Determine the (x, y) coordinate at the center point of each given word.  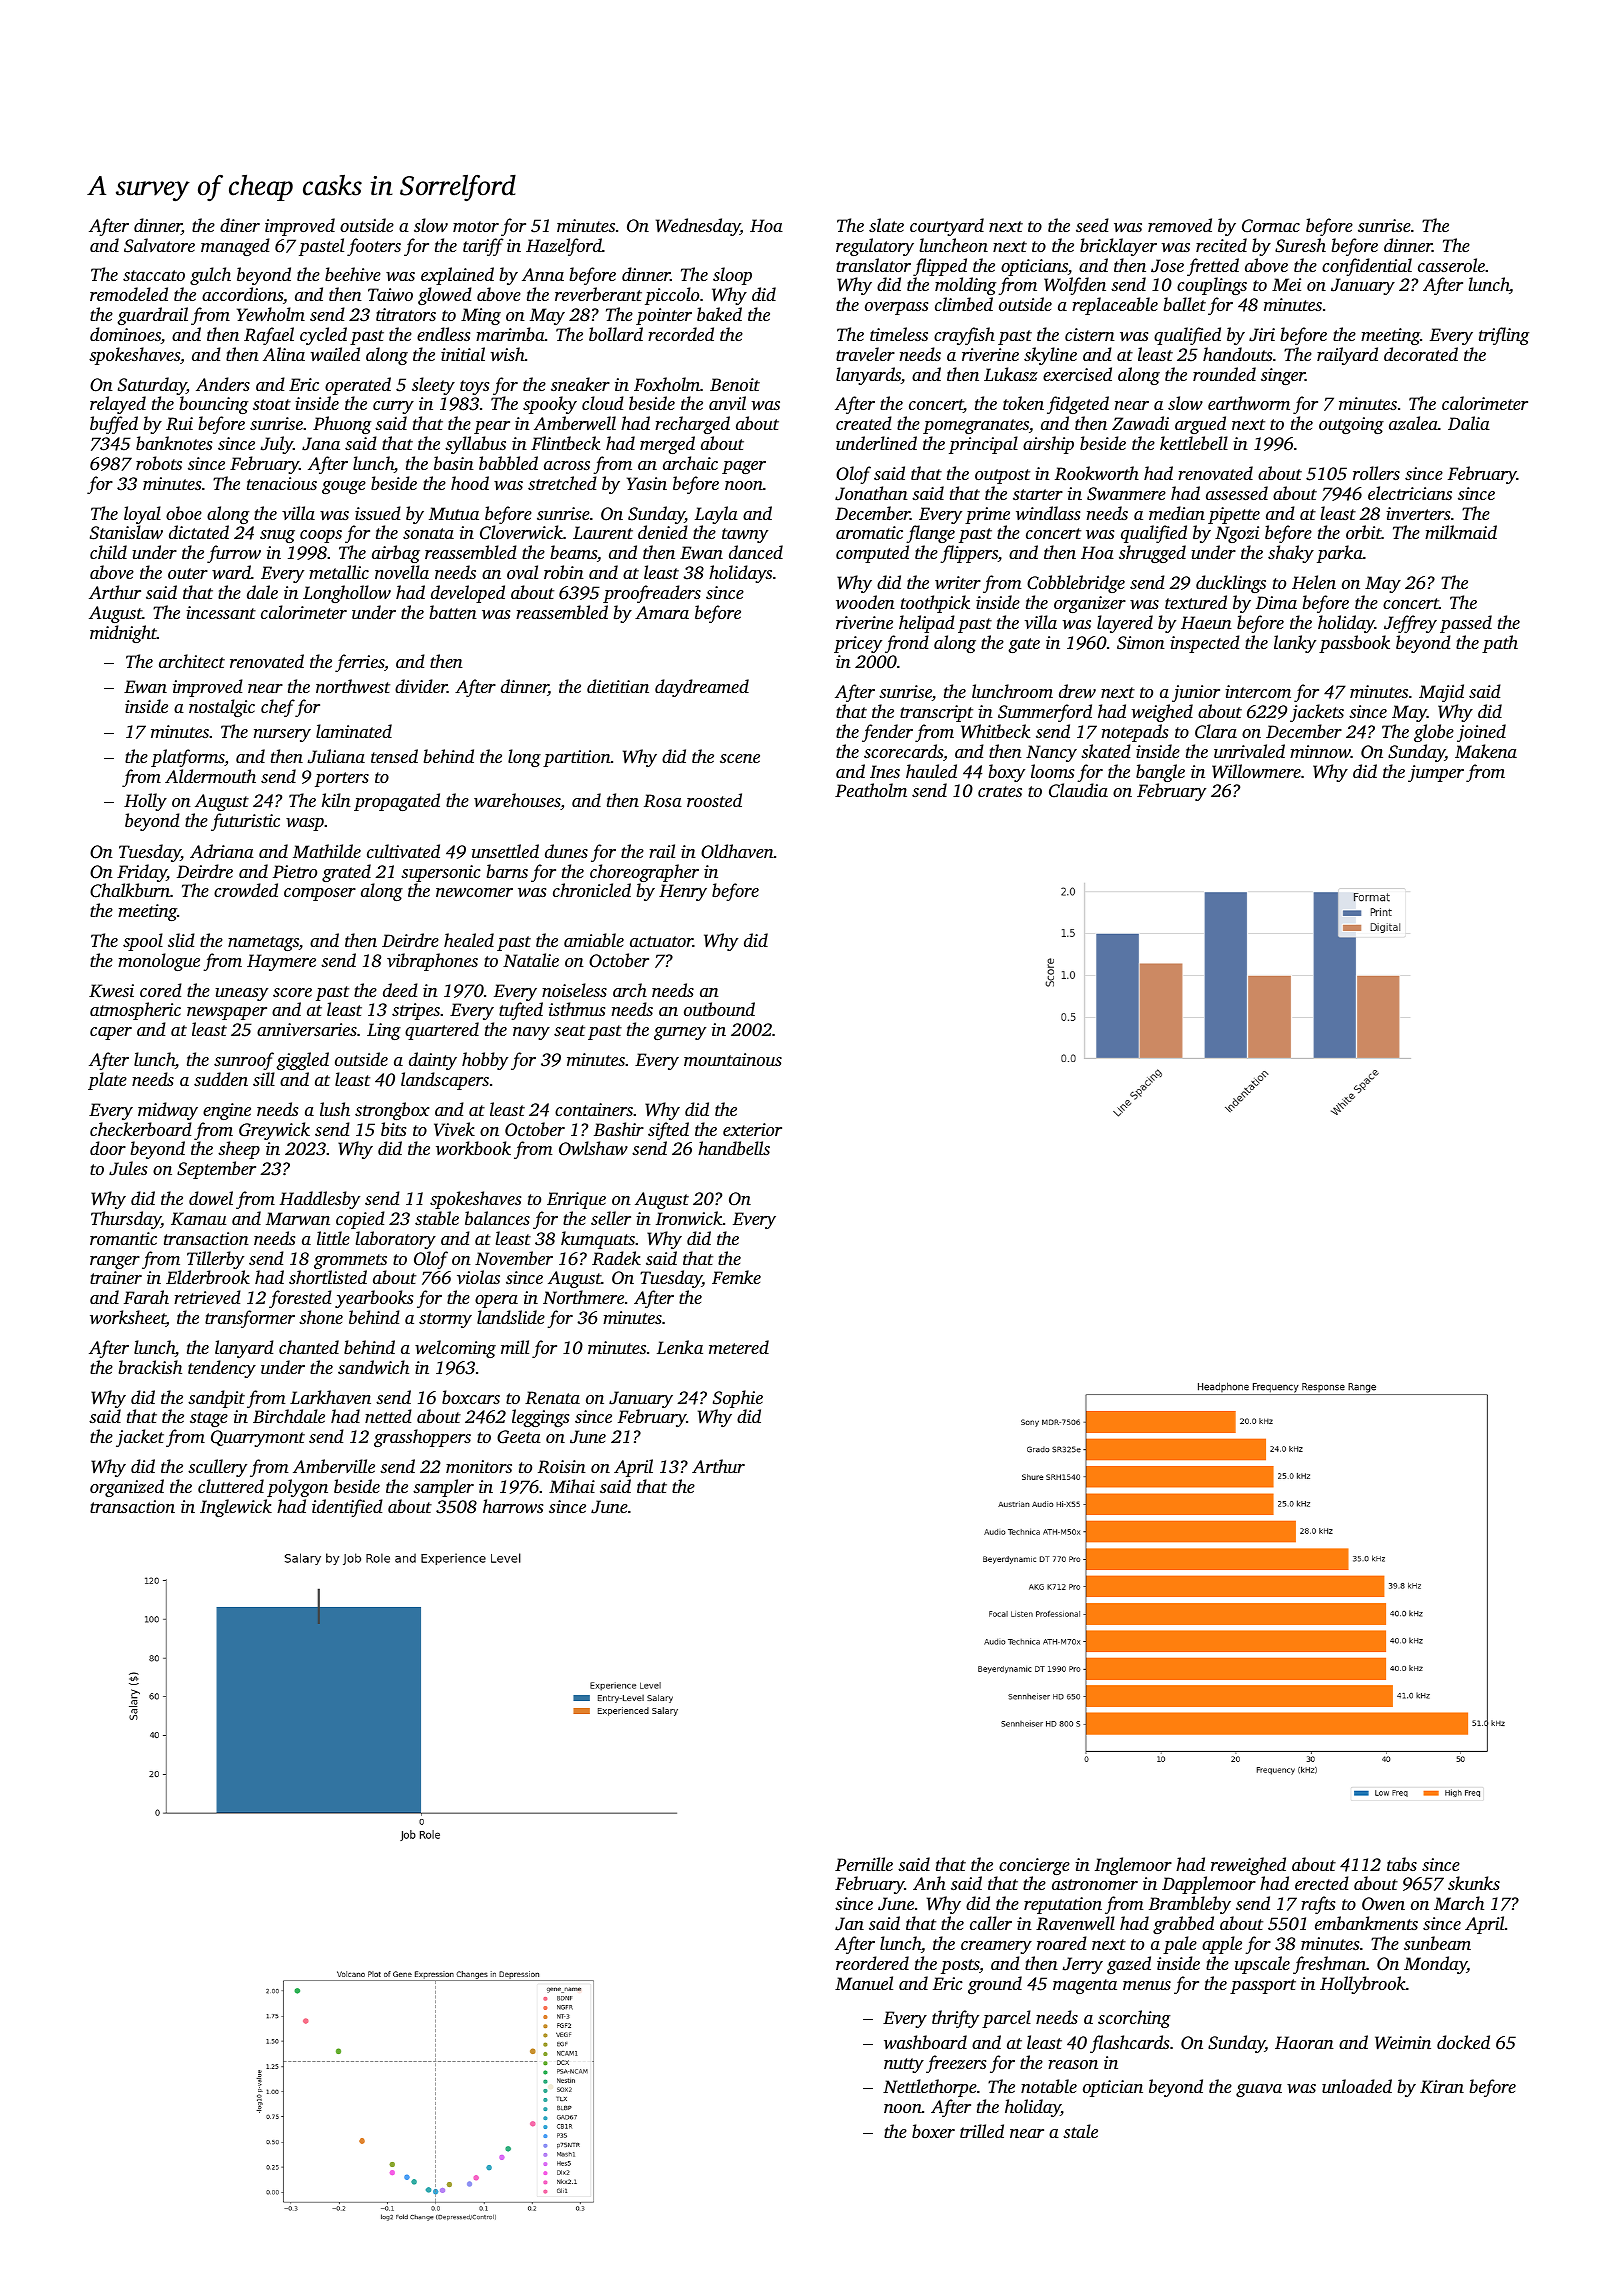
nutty (904, 2065)
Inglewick (236, 1508)
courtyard (947, 227)
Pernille (864, 1864)
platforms (188, 758)
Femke (736, 1277)
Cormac (1271, 226)
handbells (734, 1148)
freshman (1329, 1965)
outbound (719, 1009)
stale (1080, 2131)
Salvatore (159, 245)
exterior (752, 1129)
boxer (933, 2131)
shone (321, 1317)
